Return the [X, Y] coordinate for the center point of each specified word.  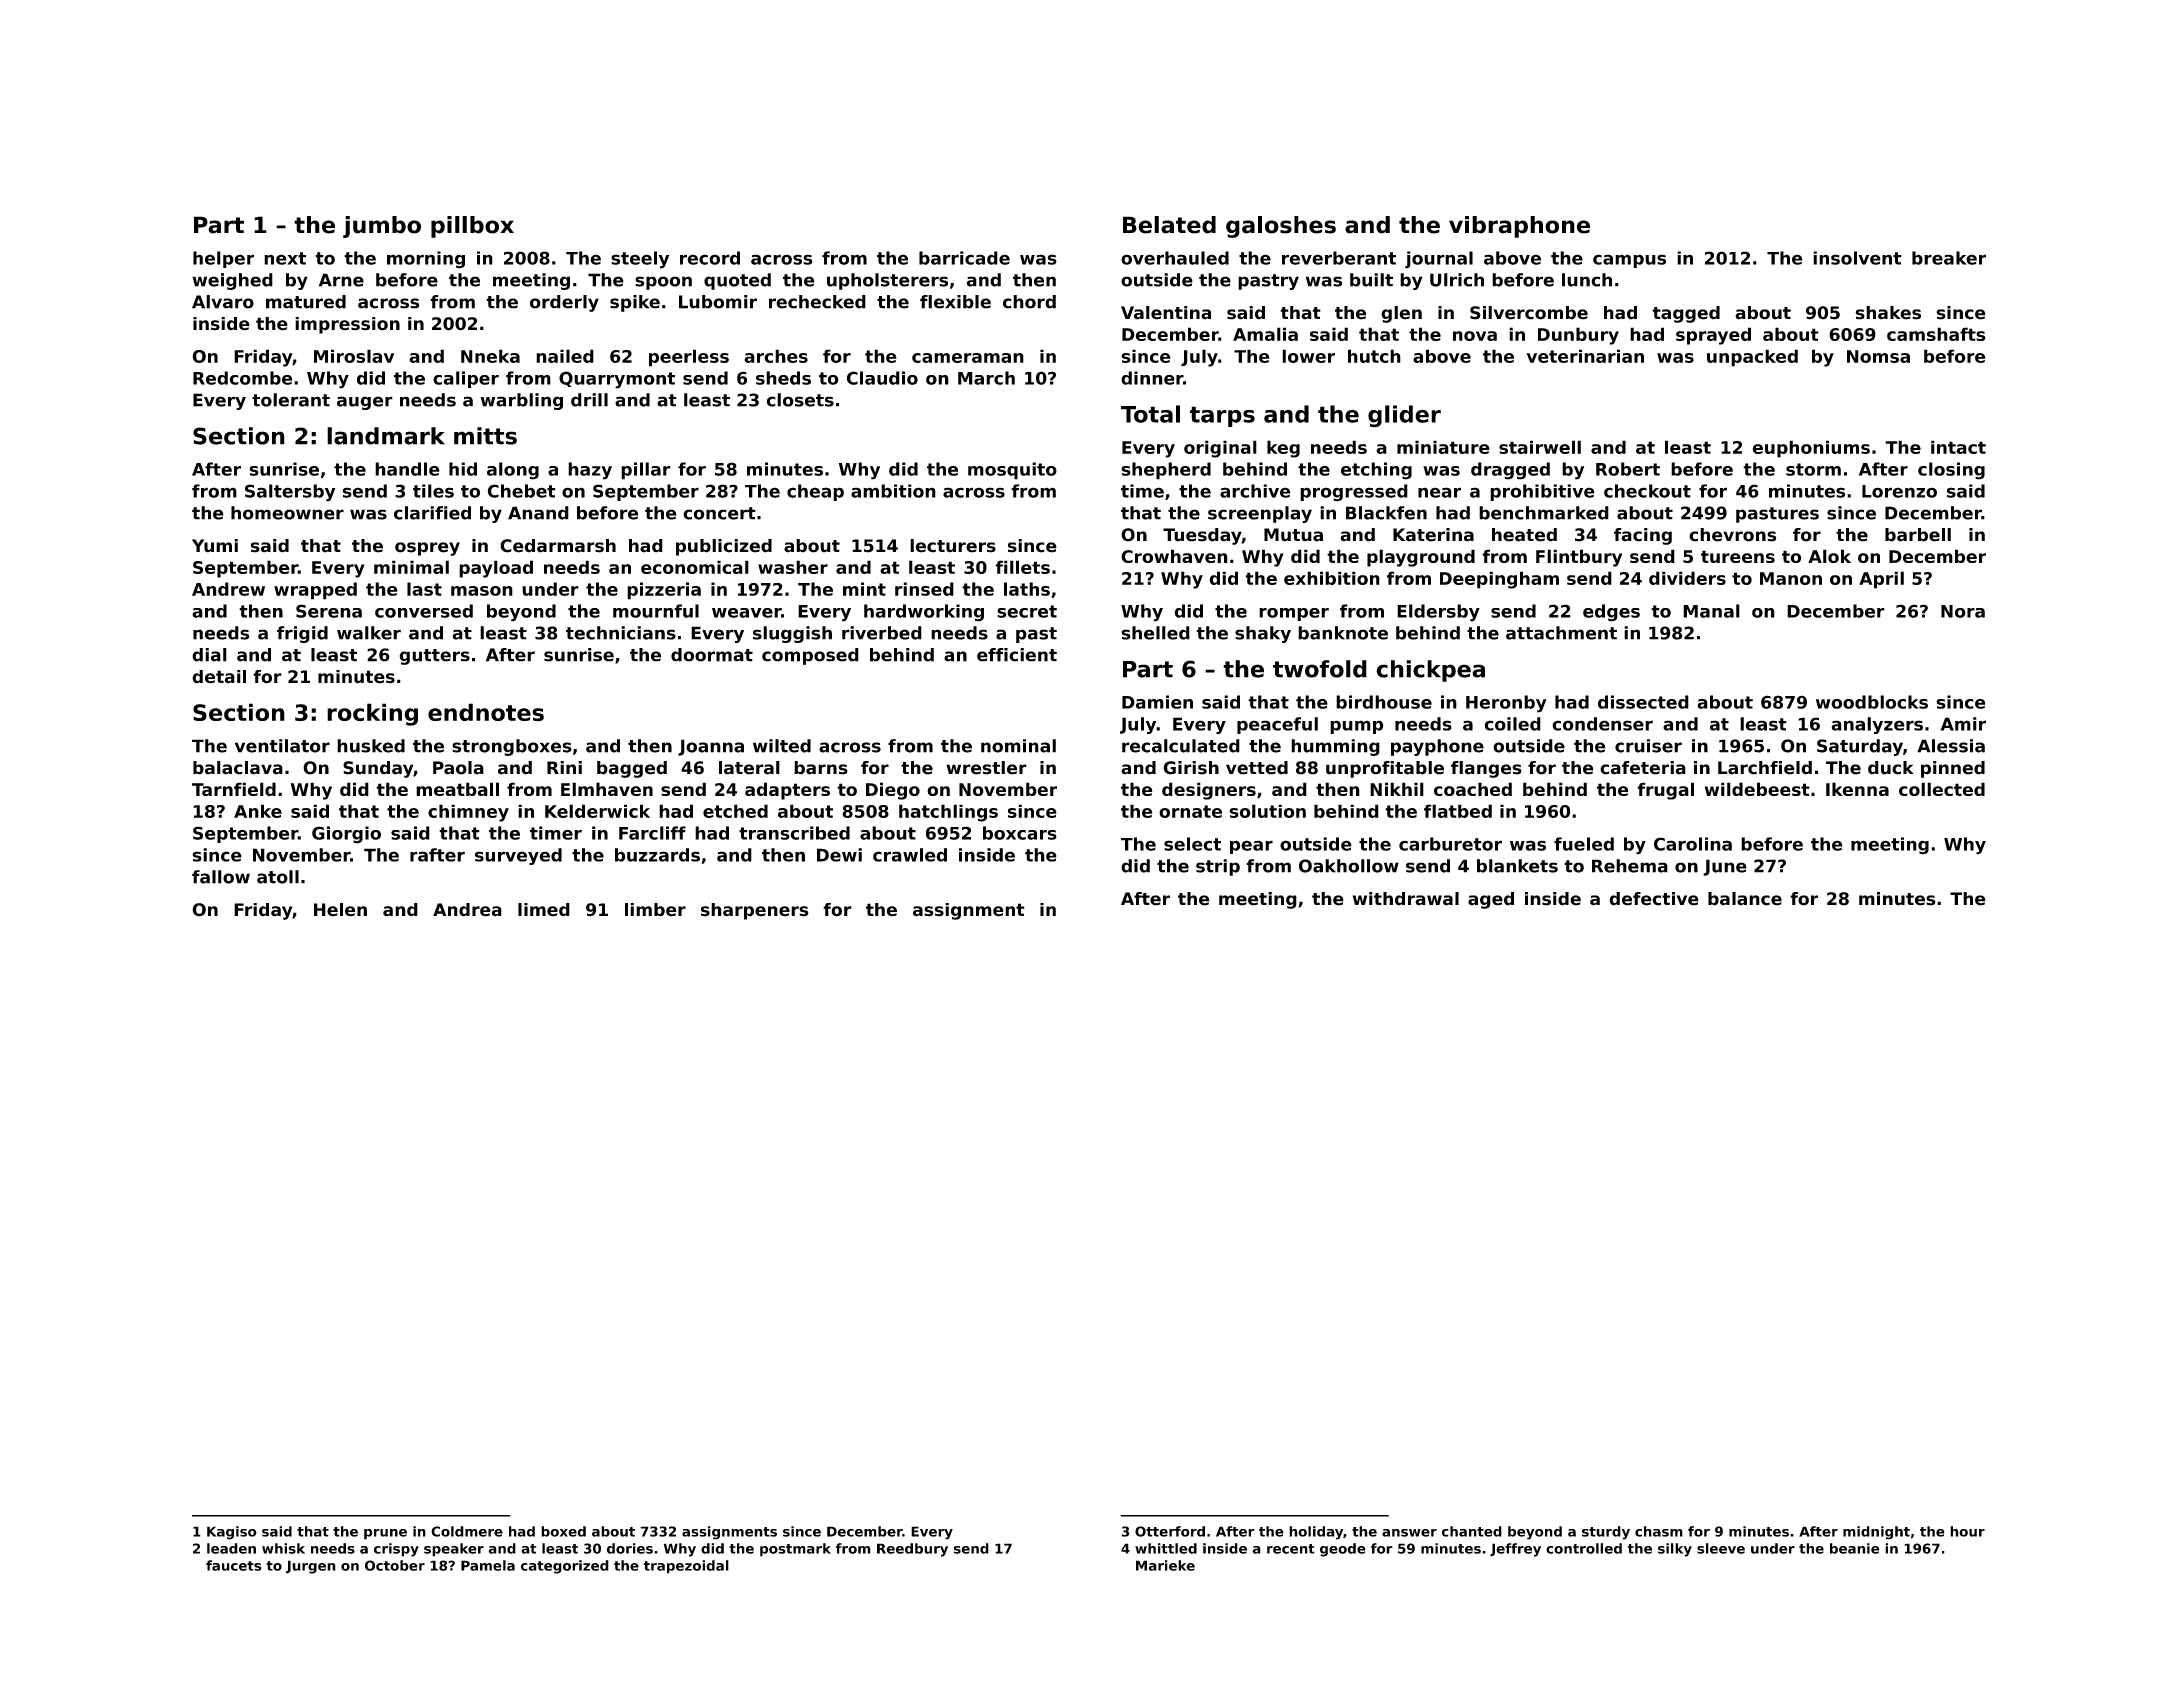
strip [1218, 867]
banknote [1343, 633]
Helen [340, 910]
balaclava [238, 768]
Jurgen [311, 1567]
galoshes [1281, 227]
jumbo [382, 227]
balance [1745, 899]
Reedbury [912, 1550]
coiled [1513, 724]
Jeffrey [1515, 1550]
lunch [1587, 280]
